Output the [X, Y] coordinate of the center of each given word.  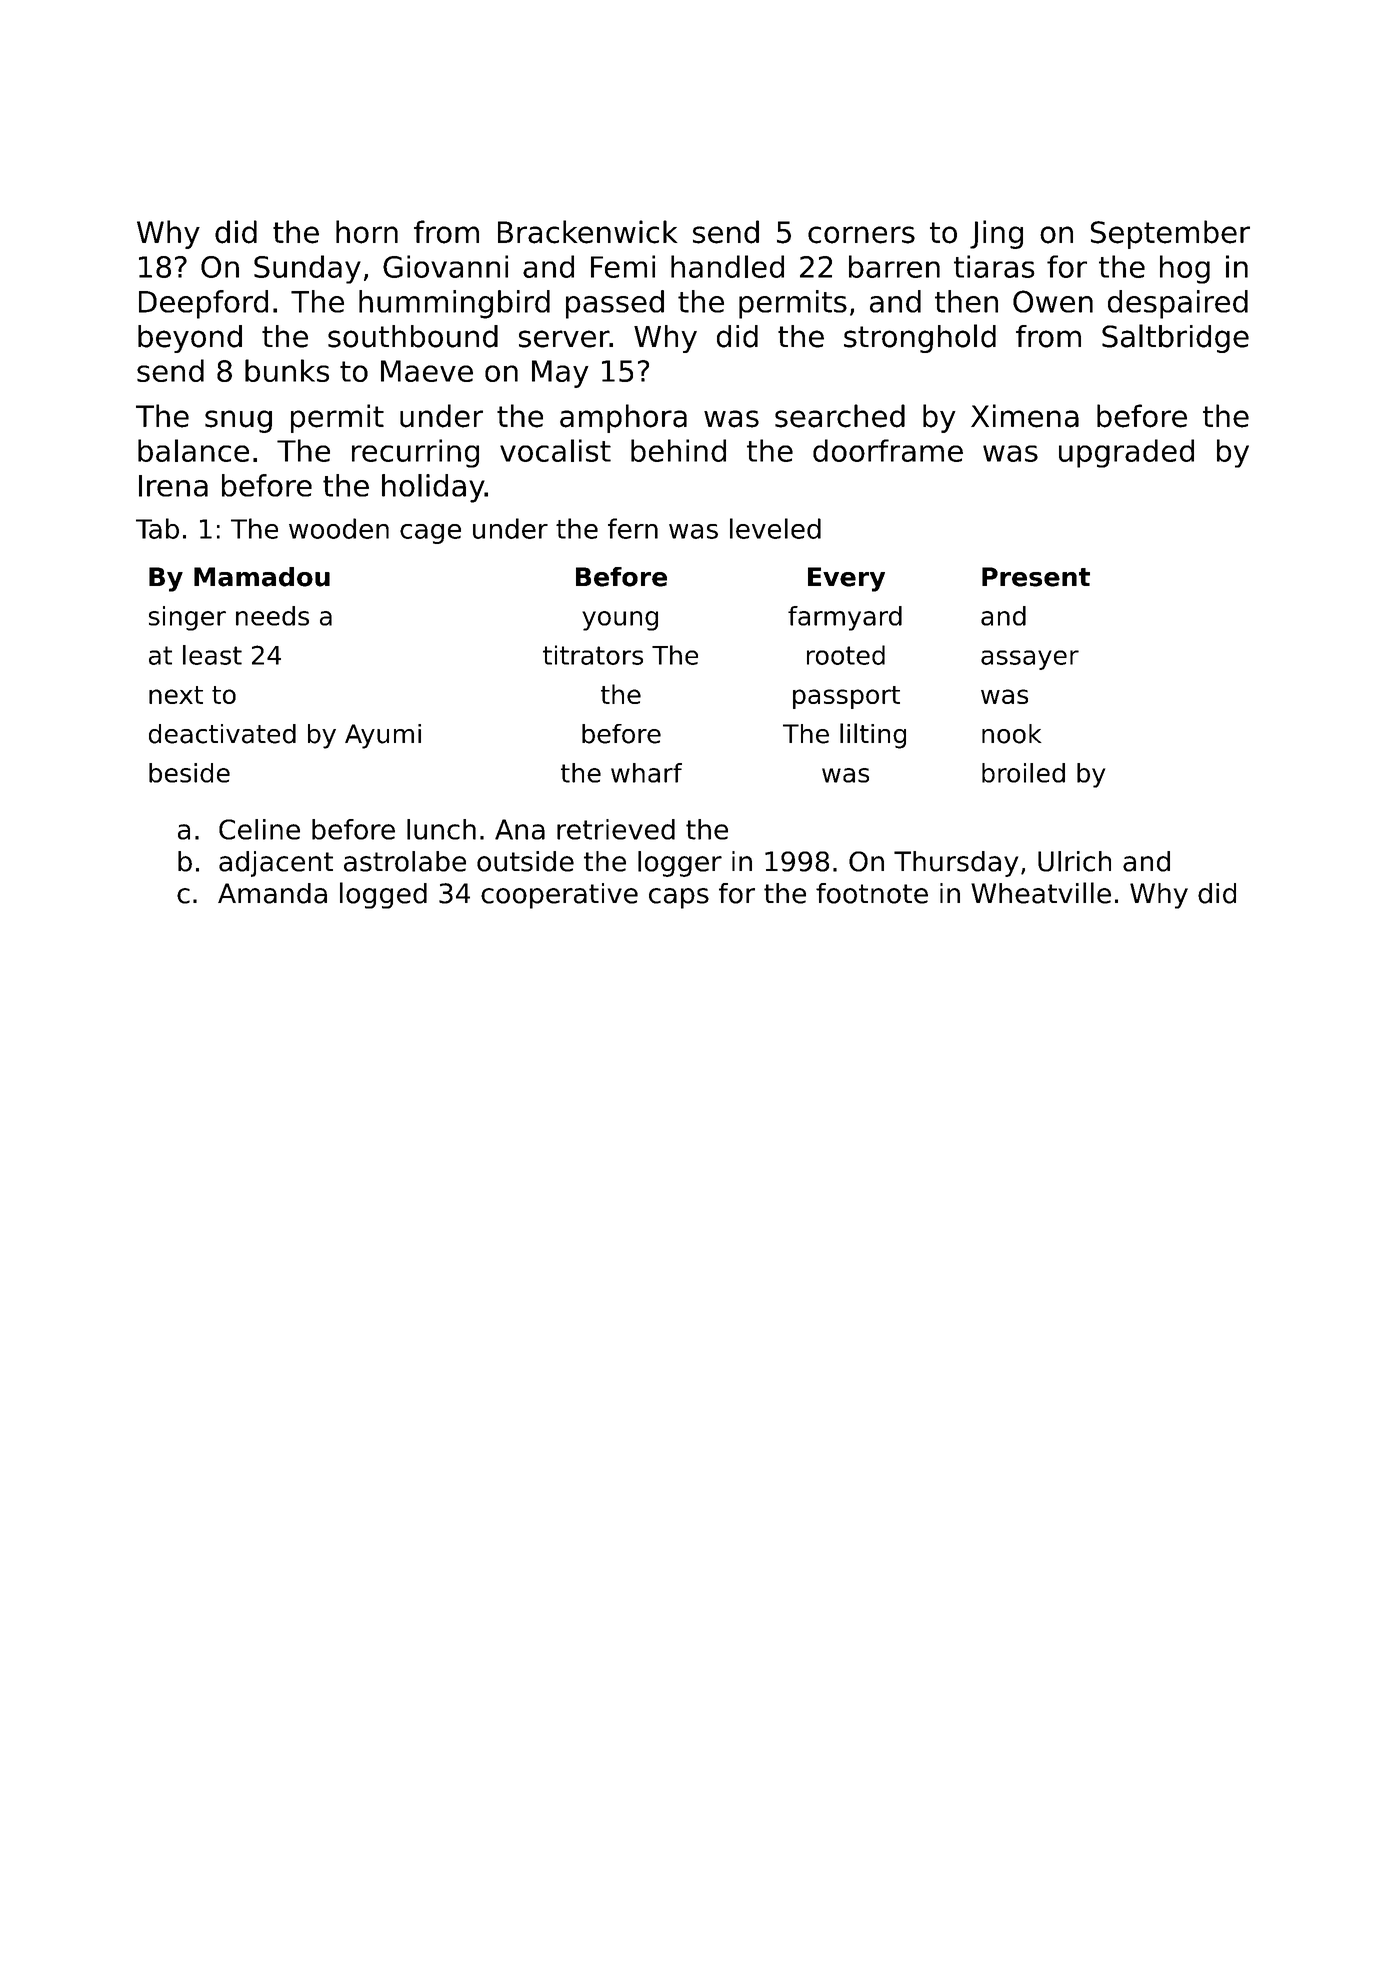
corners [861, 235]
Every [846, 579]
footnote [872, 893]
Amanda [272, 893]
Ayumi [383, 736]
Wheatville [1041, 893]
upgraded [1126, 453]
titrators [593, 655]
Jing [996, 234]
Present [1036, 577]
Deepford [203, 304]
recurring [415, 453]
